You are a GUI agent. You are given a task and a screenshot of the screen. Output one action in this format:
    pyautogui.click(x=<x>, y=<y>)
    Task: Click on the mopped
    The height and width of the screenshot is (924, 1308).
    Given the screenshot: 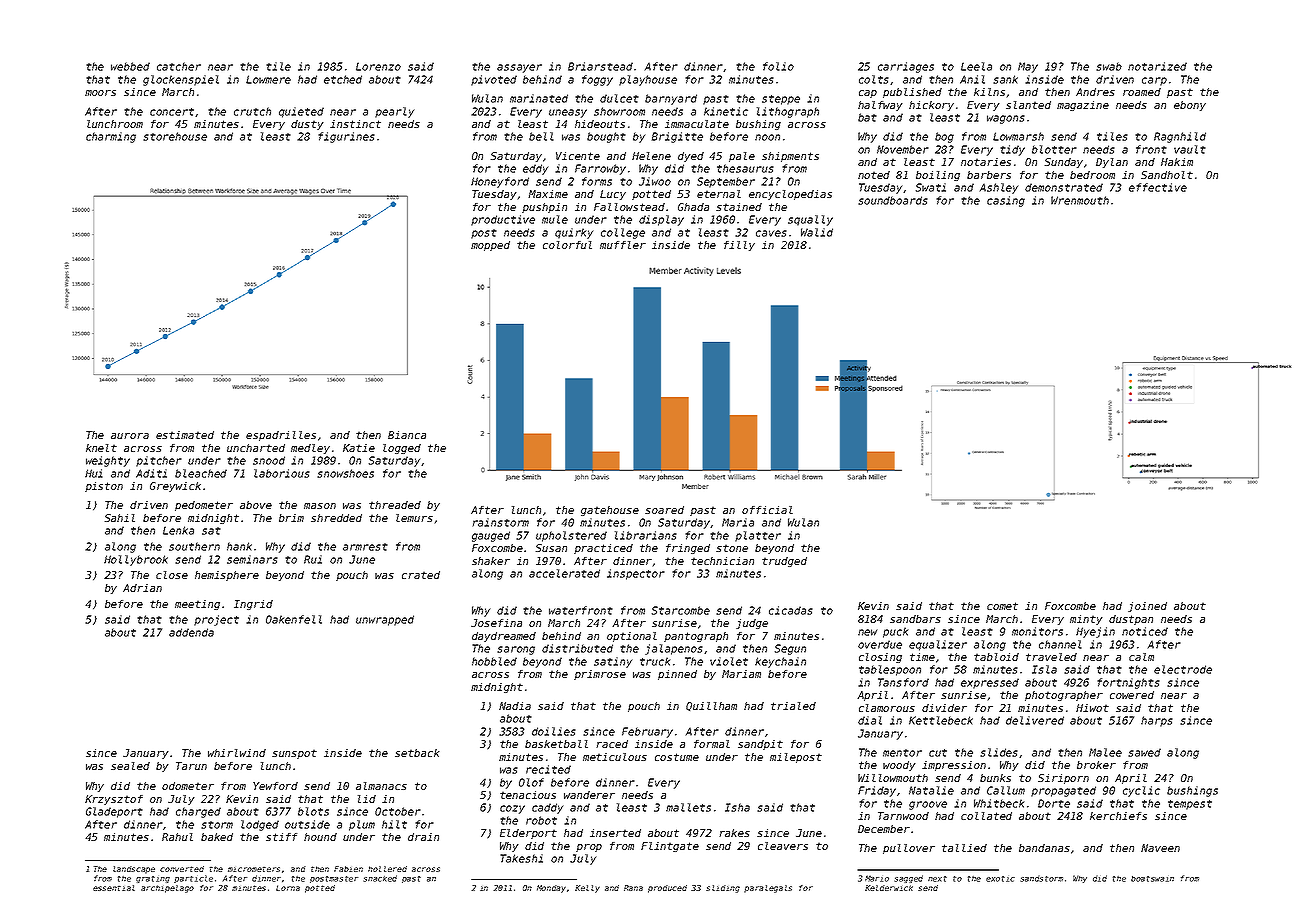 What is the action you would take?
    pyautogui.click(x=490, y=246)
